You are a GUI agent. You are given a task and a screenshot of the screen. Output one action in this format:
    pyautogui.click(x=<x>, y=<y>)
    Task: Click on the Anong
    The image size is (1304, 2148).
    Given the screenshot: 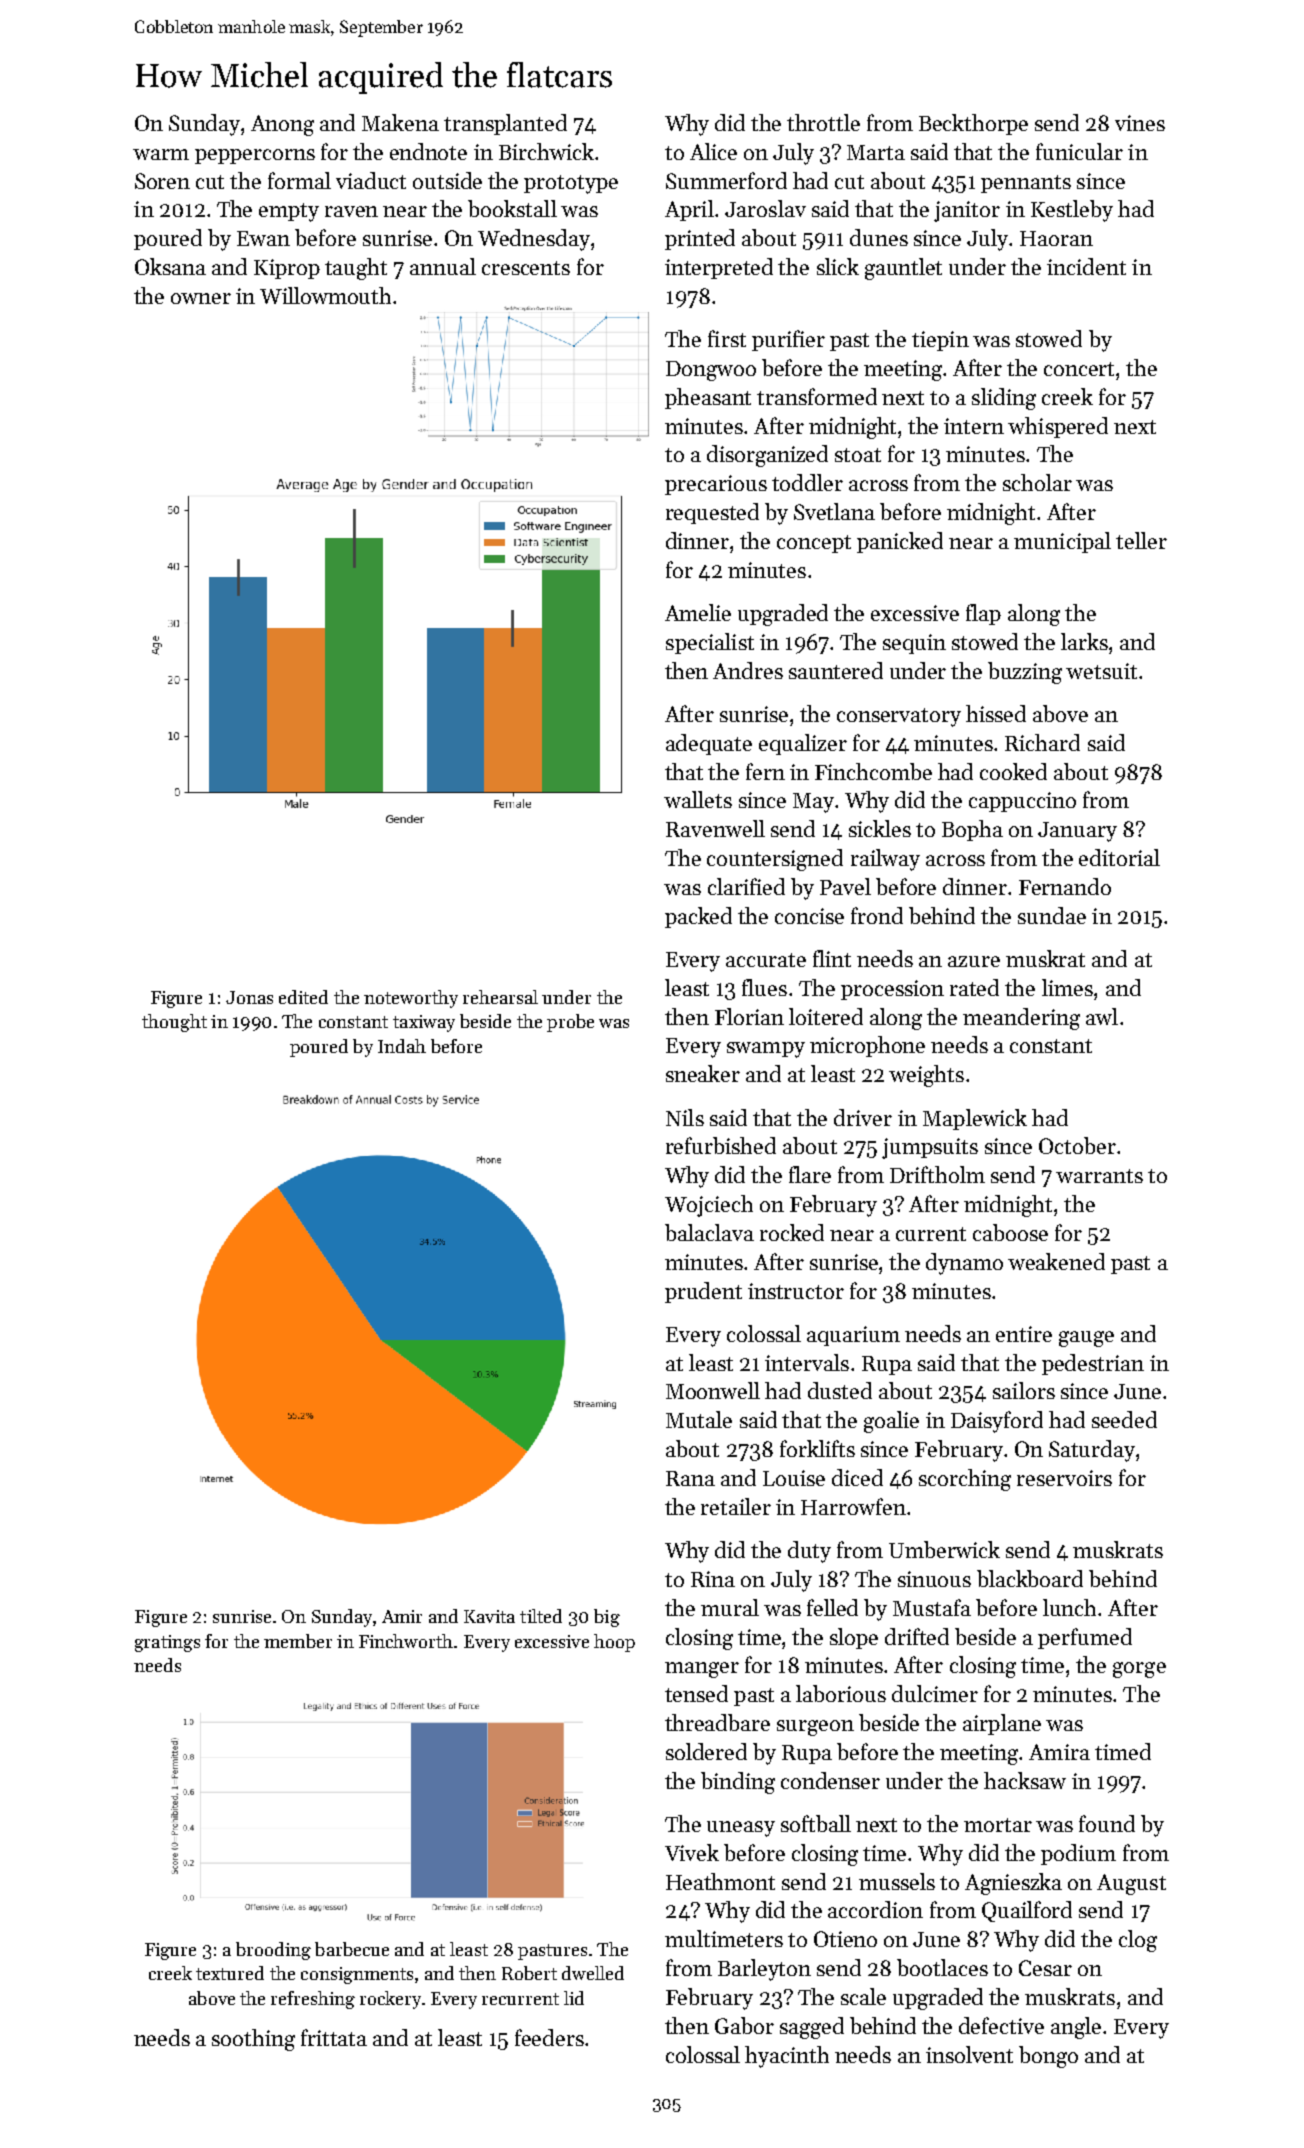 What is the action you would take?
    pyautogui.click(x=282, y=125)
